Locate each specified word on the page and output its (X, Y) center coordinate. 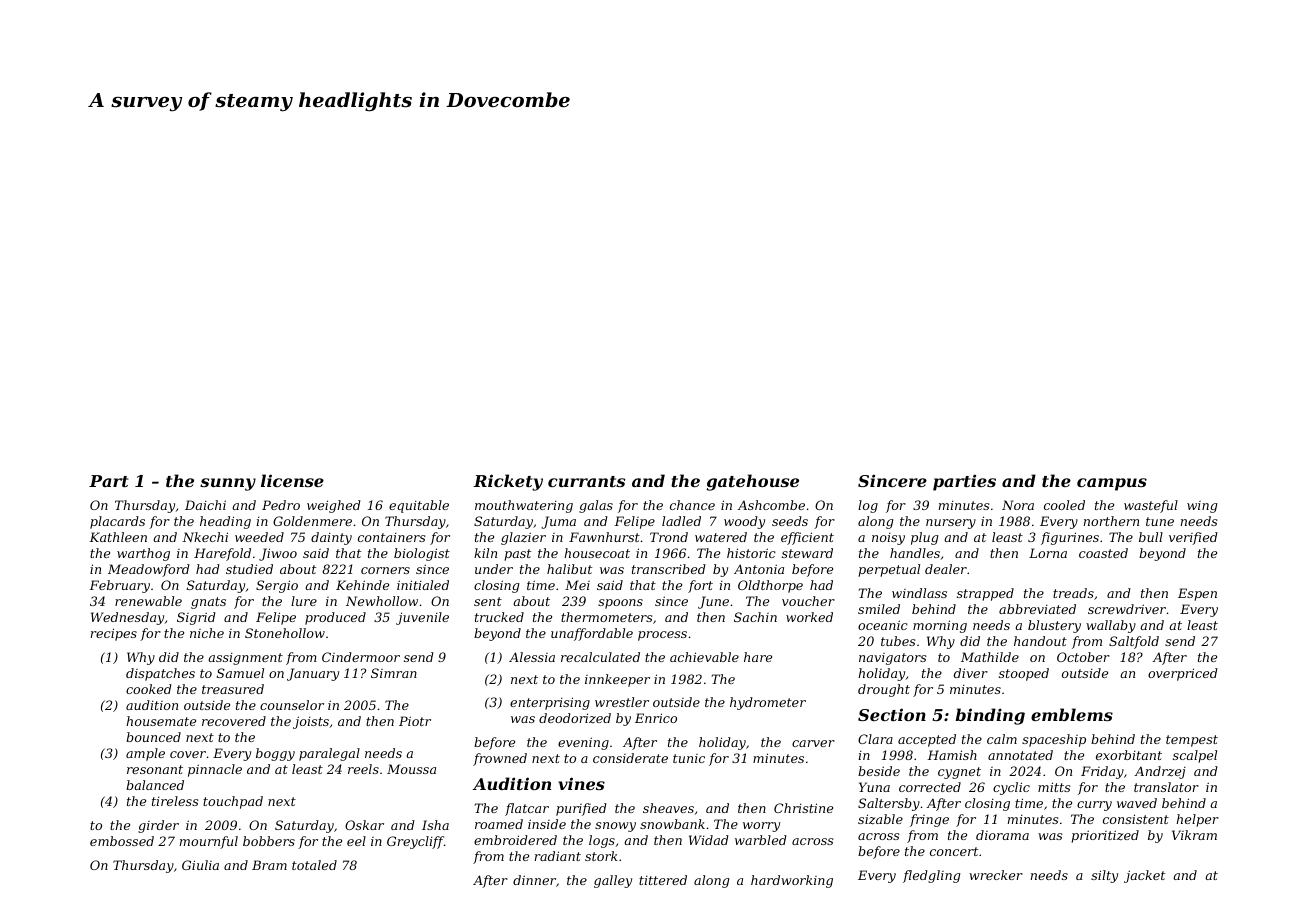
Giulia (200, 865)
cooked (149, 689)
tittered (663, 880)
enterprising (550, 703)
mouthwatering (524, 506)
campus (1112, 484)
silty (1104, 876)
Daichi (205, 505)
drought (884, 690)
